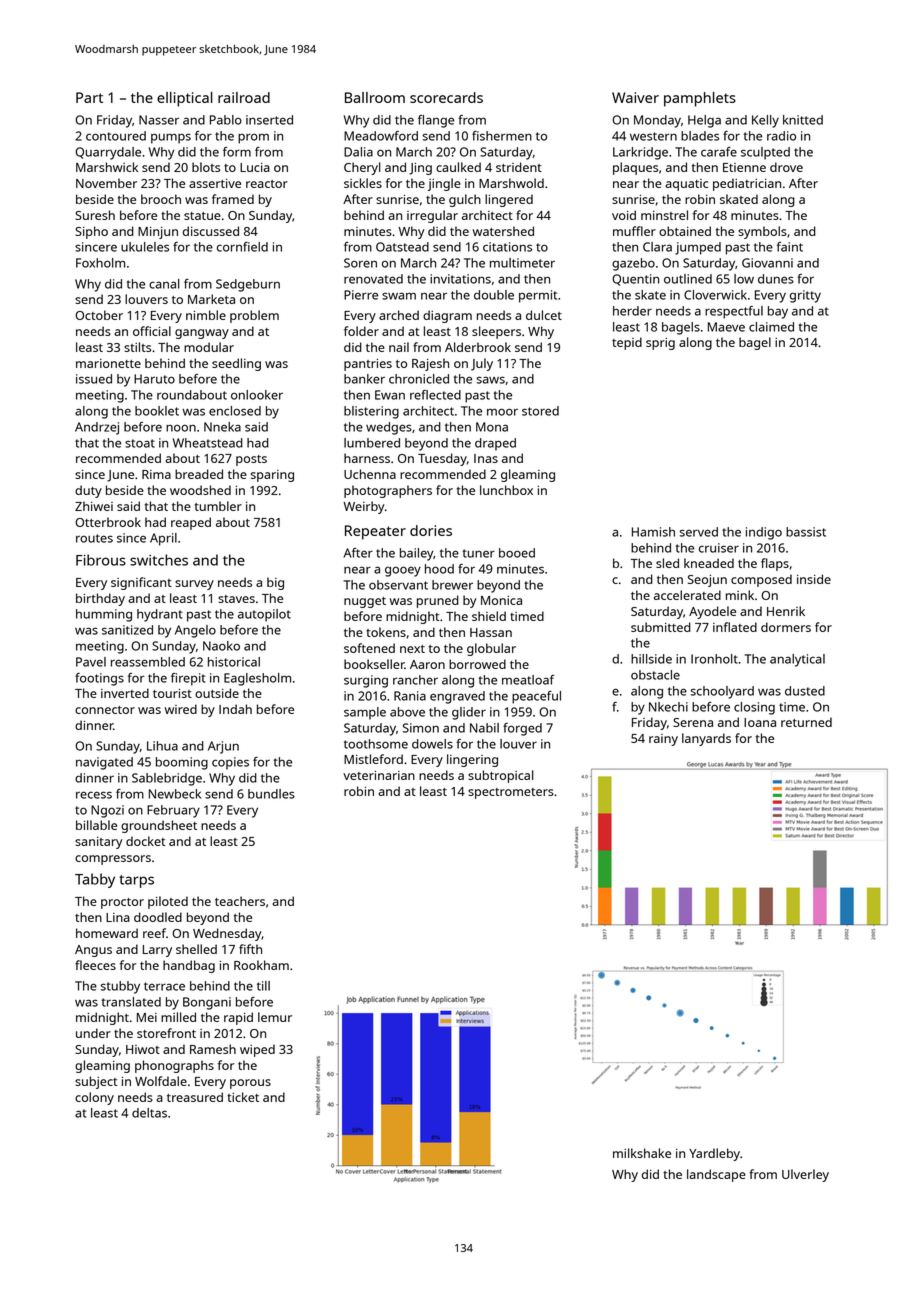 The image size is (908, 1316). Describe the element at coordinates (263, 986) in the screenshot. I see `till` at that location.
